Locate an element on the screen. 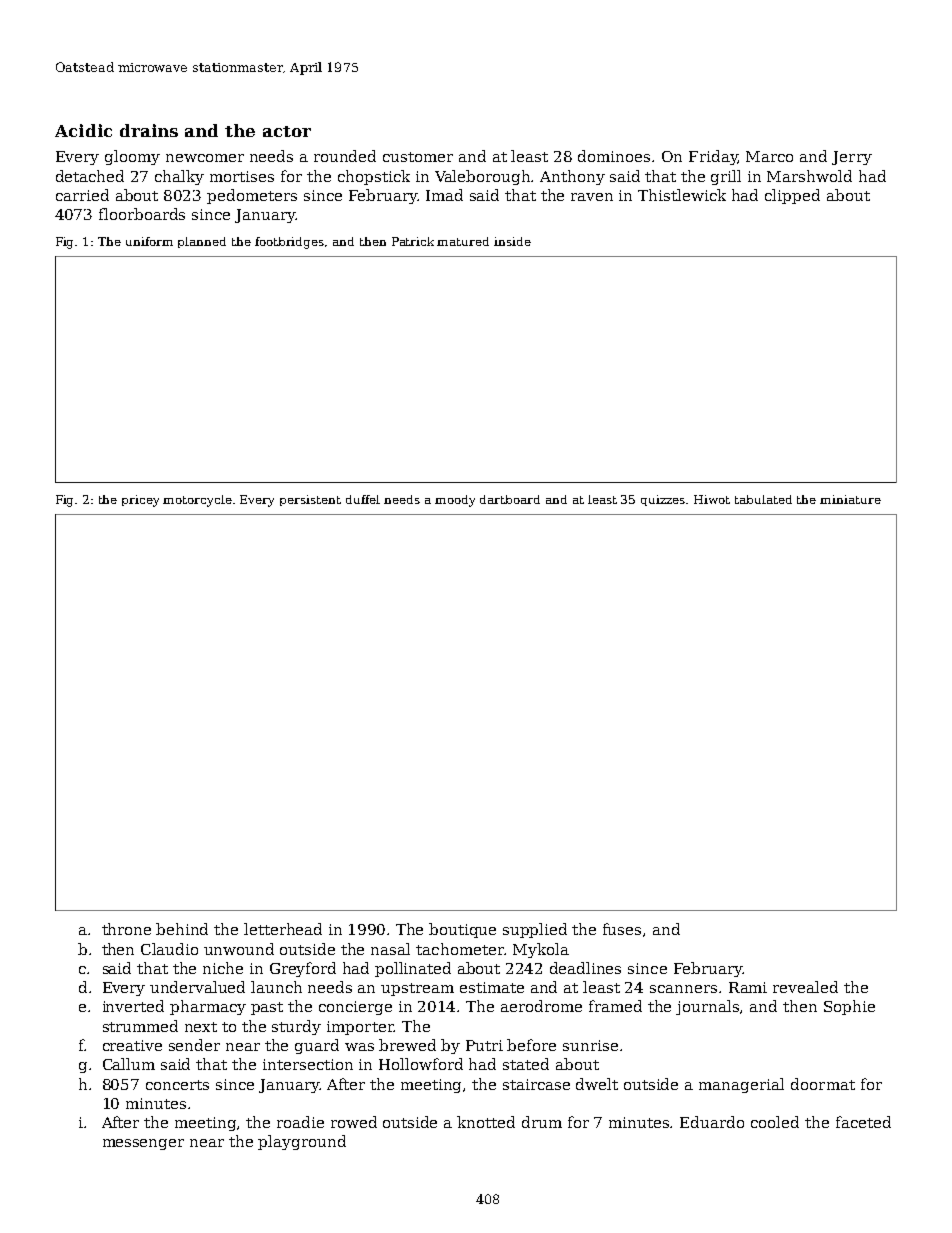 This screenshot has width=952, height=1233. chalky is located at coordinates (179, 177).
